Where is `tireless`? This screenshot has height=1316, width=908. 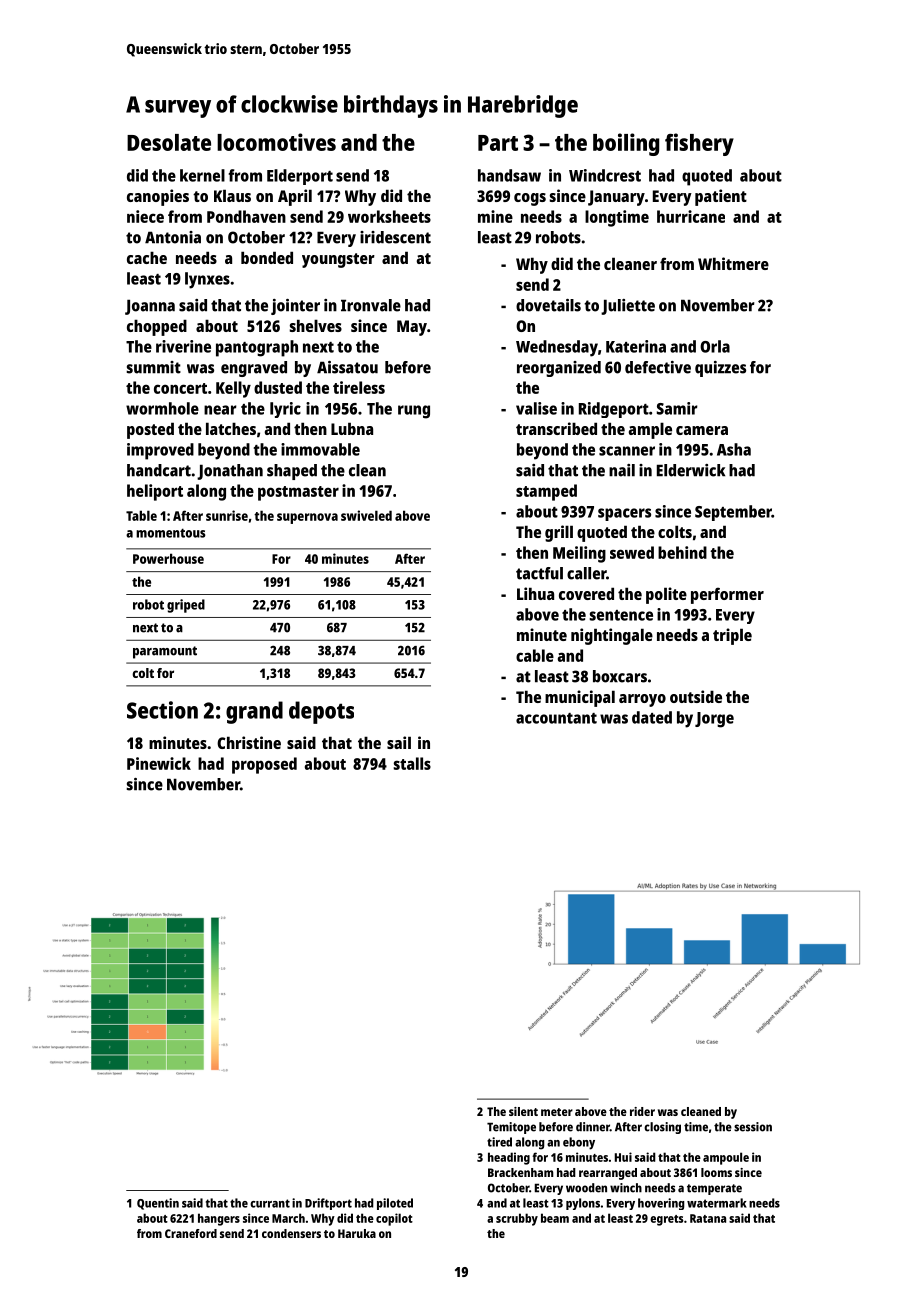
tireless is located at coordinates (359, 387).
